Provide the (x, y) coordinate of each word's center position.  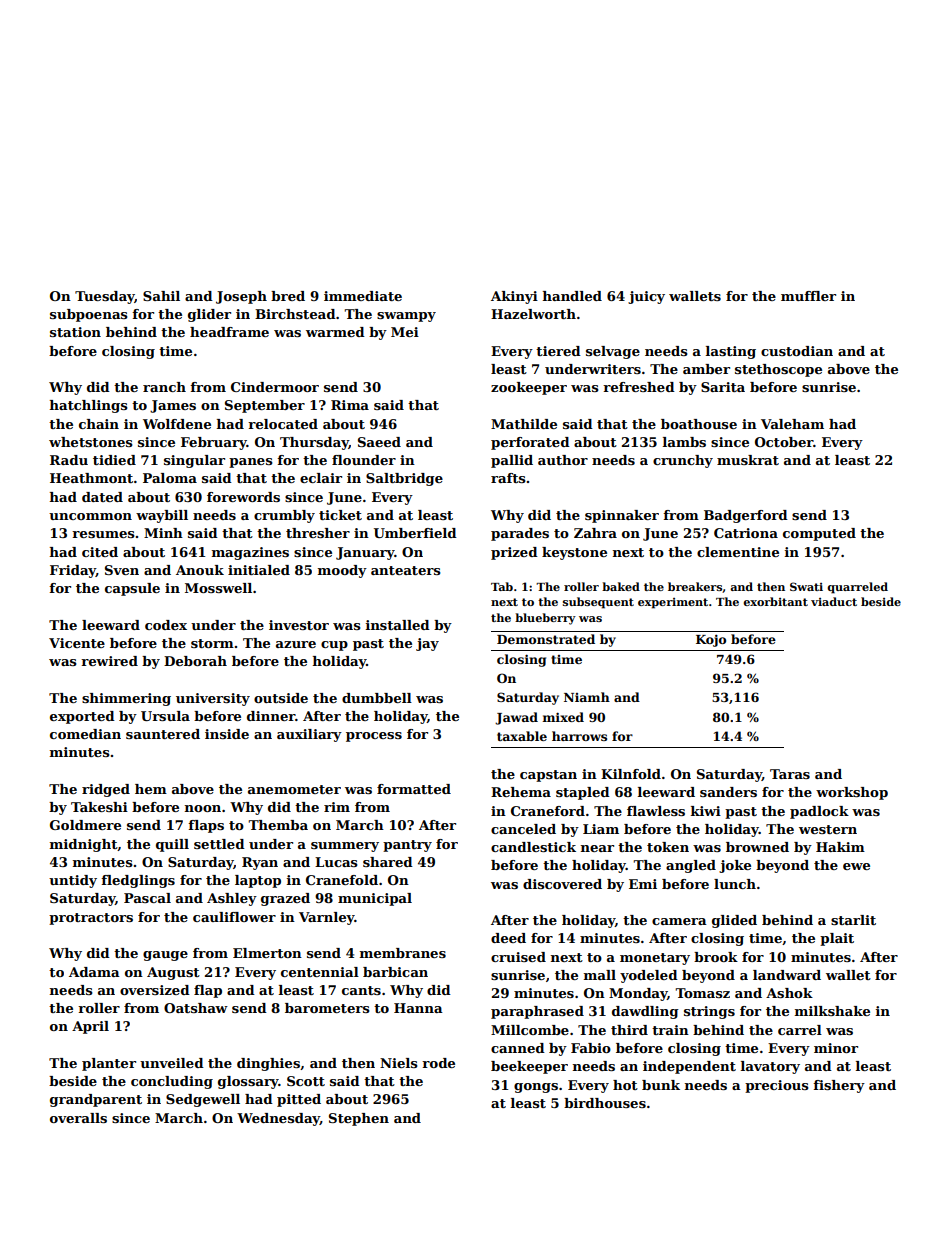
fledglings (138, 881)
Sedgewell (203, 1100)
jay (427, 644)
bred (288, 296)
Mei (405, 332)
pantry (407, 846)
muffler (808, 296)
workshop (852, 793)
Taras (790, 774)
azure (296, 644)
